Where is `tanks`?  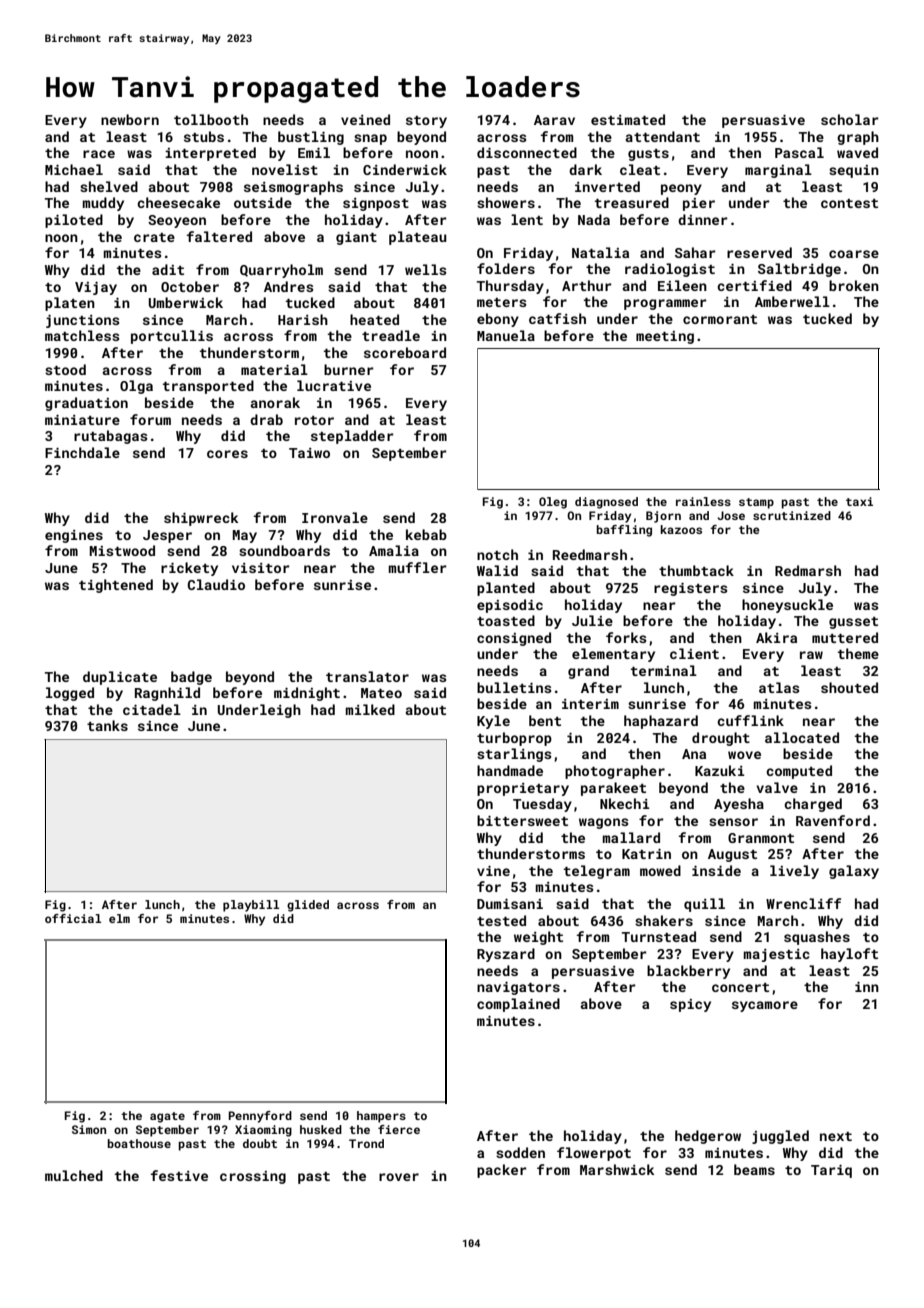 tanks is located at coordinates (107, 725).
